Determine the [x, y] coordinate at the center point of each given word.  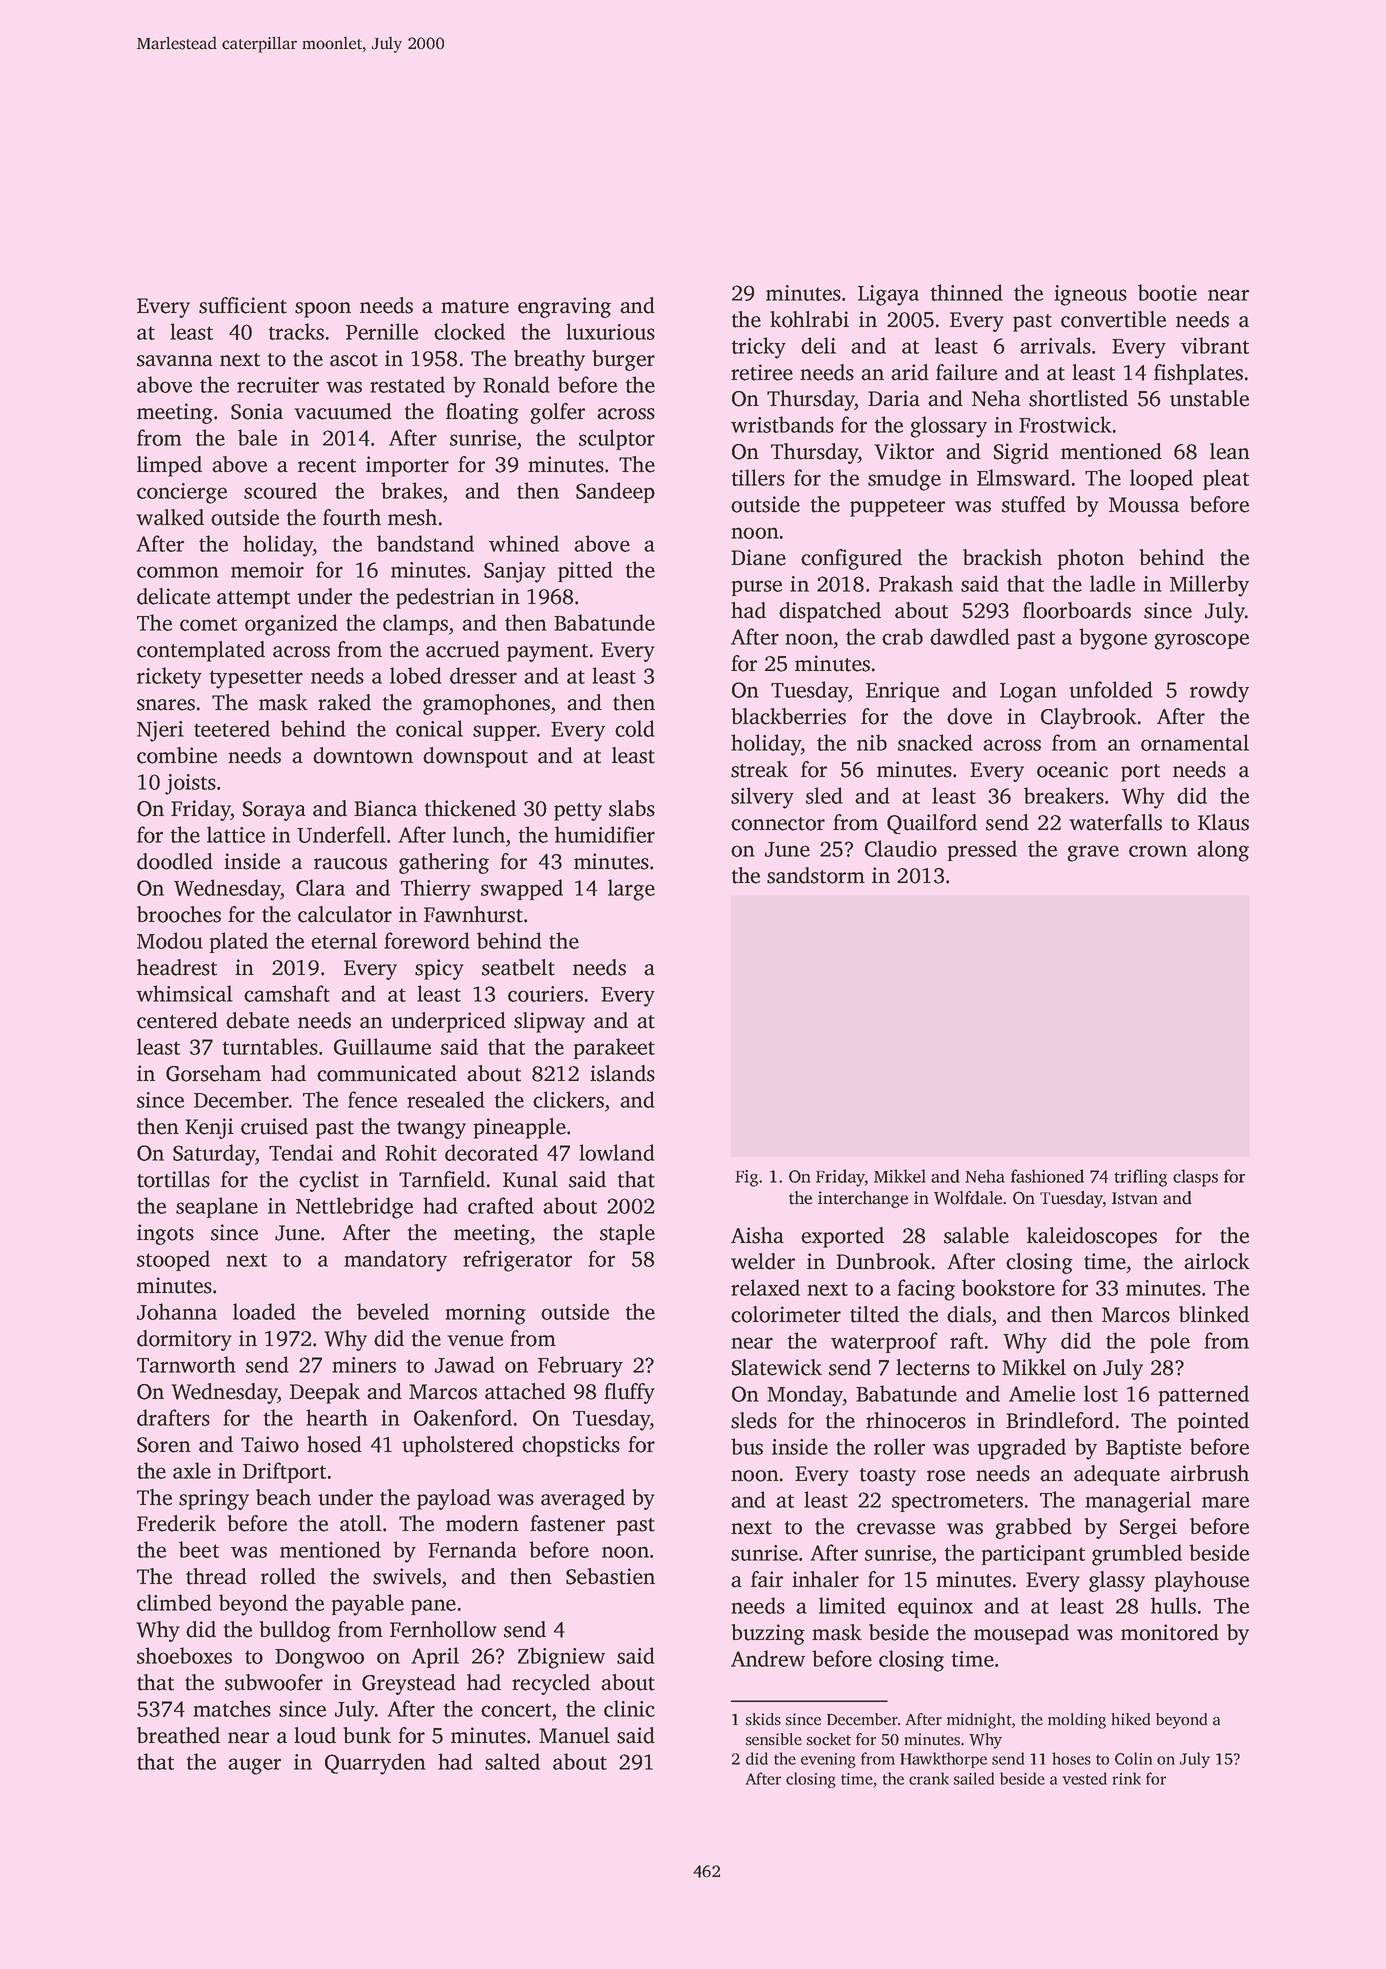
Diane [758, 557]
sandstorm [816, 875]
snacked [935, 742]
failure [966, 372]
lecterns [933, 1367]
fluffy [629, 1393]
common [178, 572]
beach [283, 1497]
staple [627, 1234]
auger [254, 1766]
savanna [175, 361]
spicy [439, 969]
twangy [431, 1130]
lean [1230, 451]
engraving [564, 307]
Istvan [1135, 1198]
